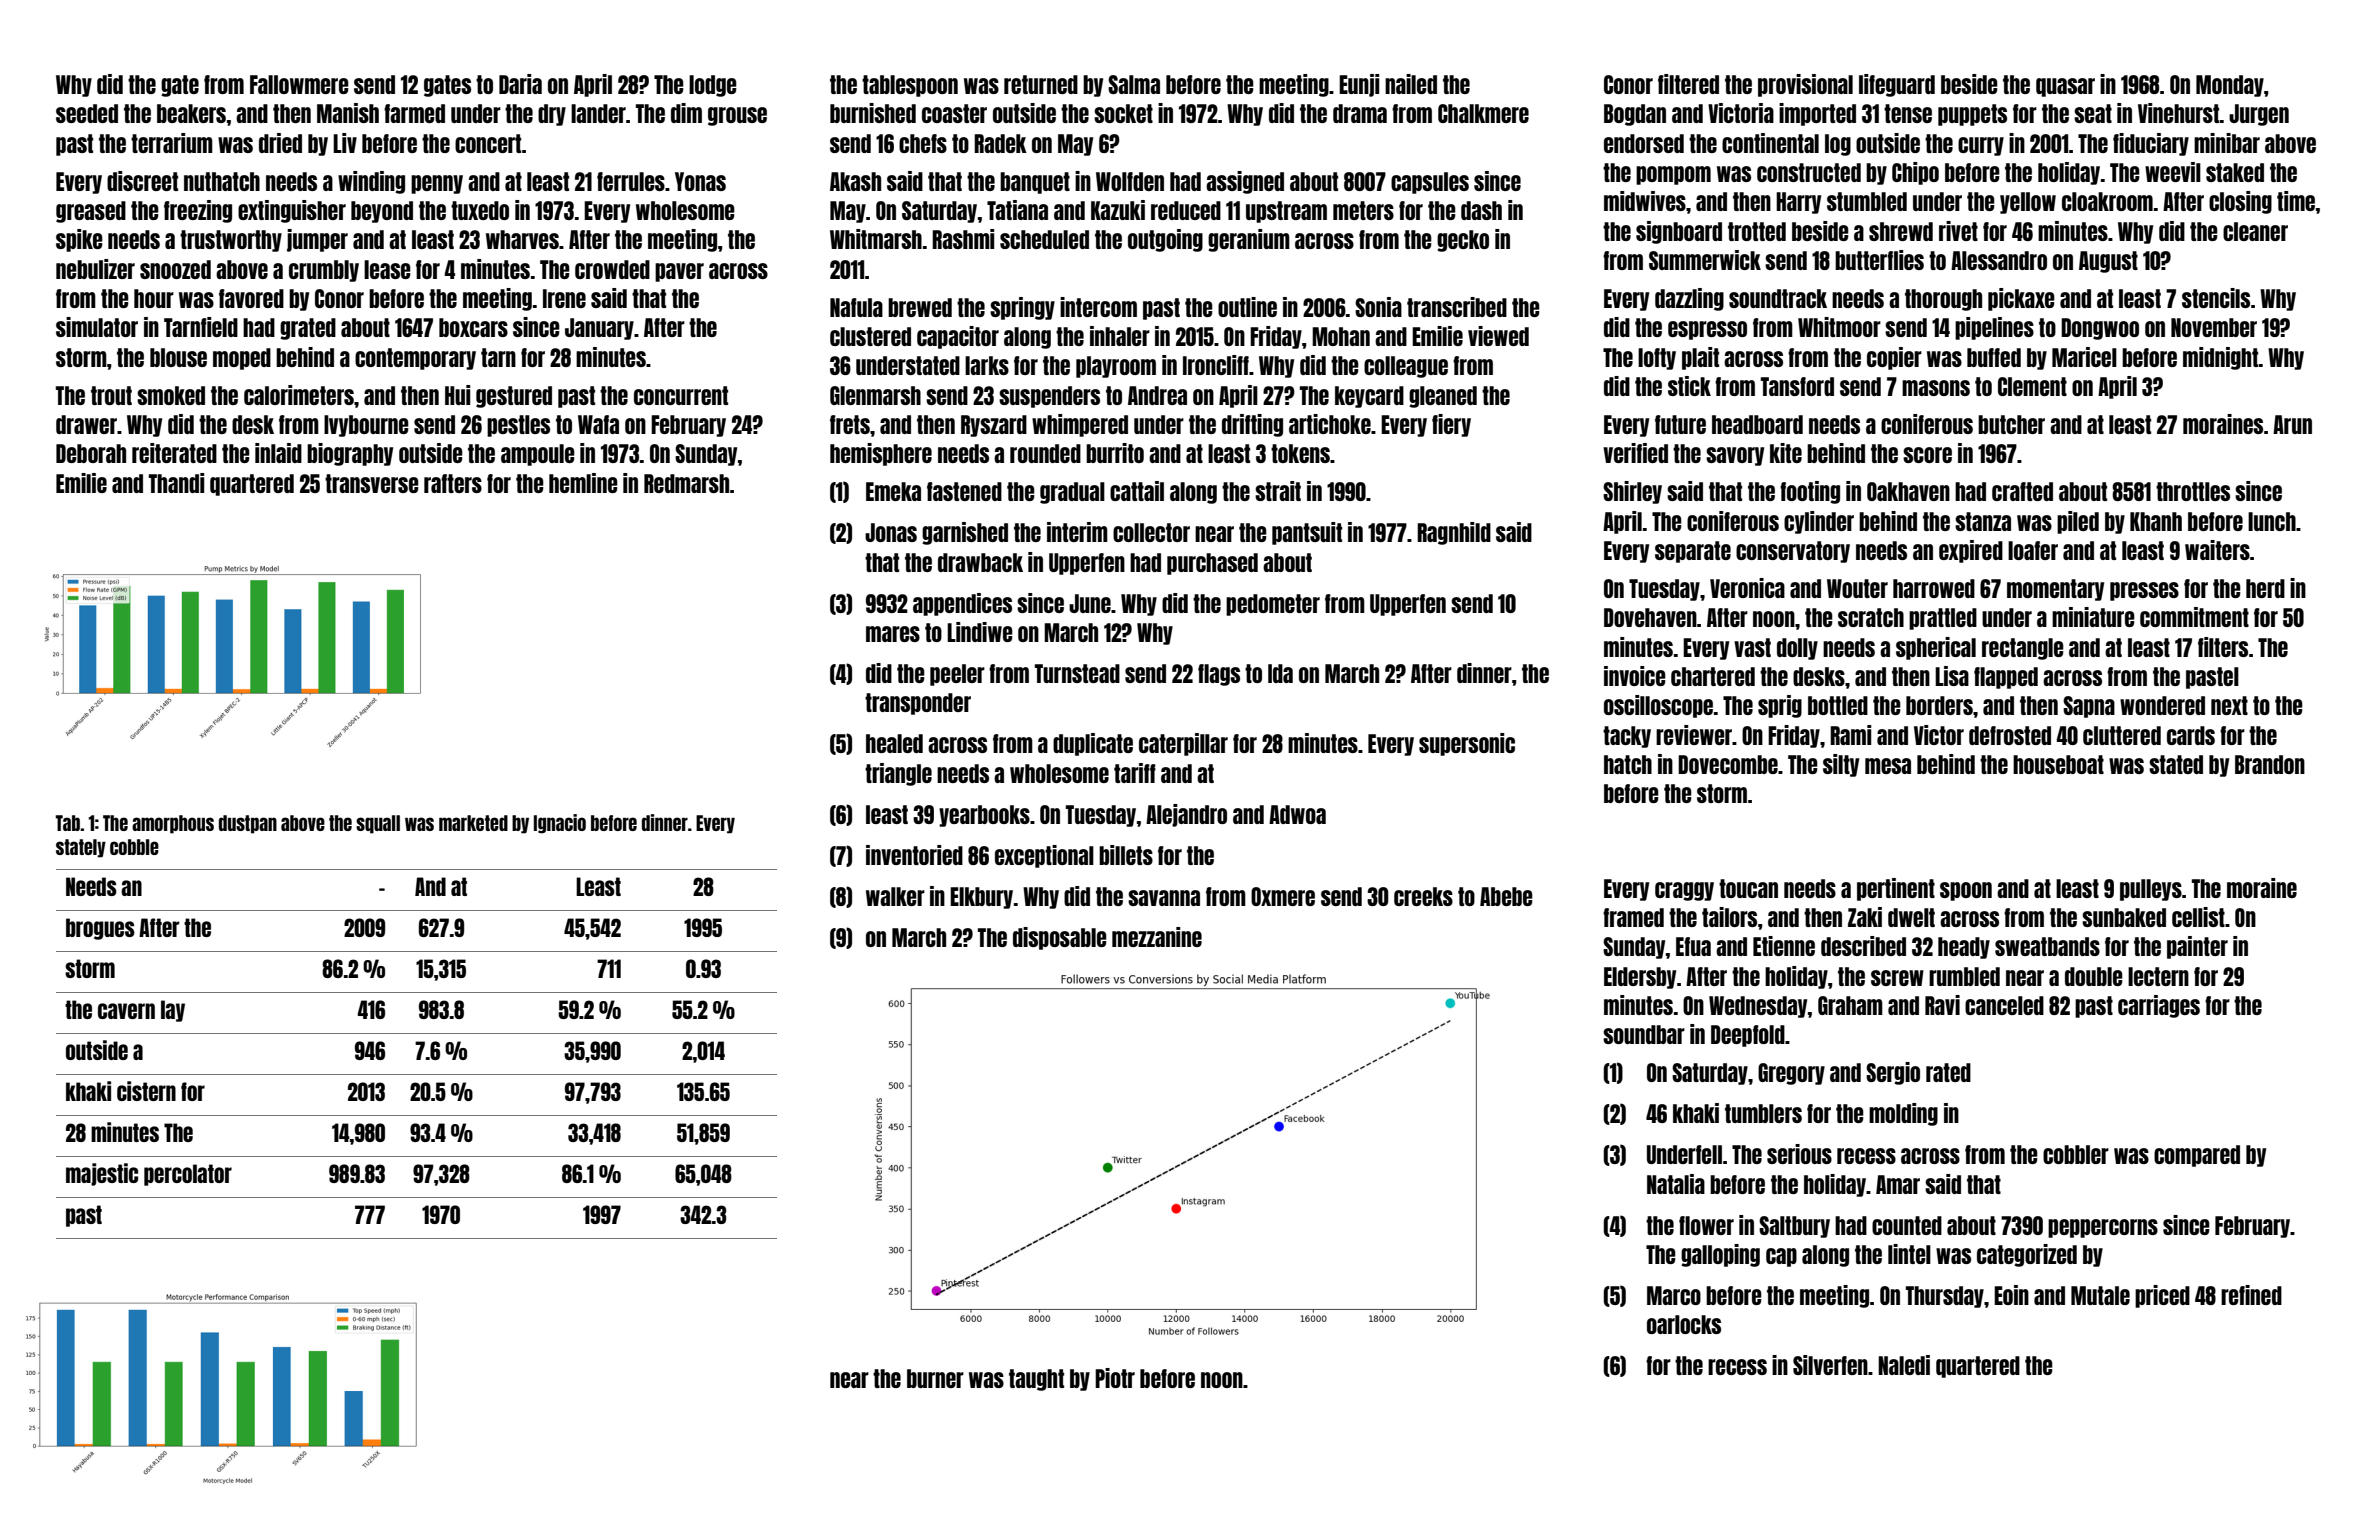  Describe the element at coordinates (372, 483) in the screenshot. I see `transverse` at that location.
